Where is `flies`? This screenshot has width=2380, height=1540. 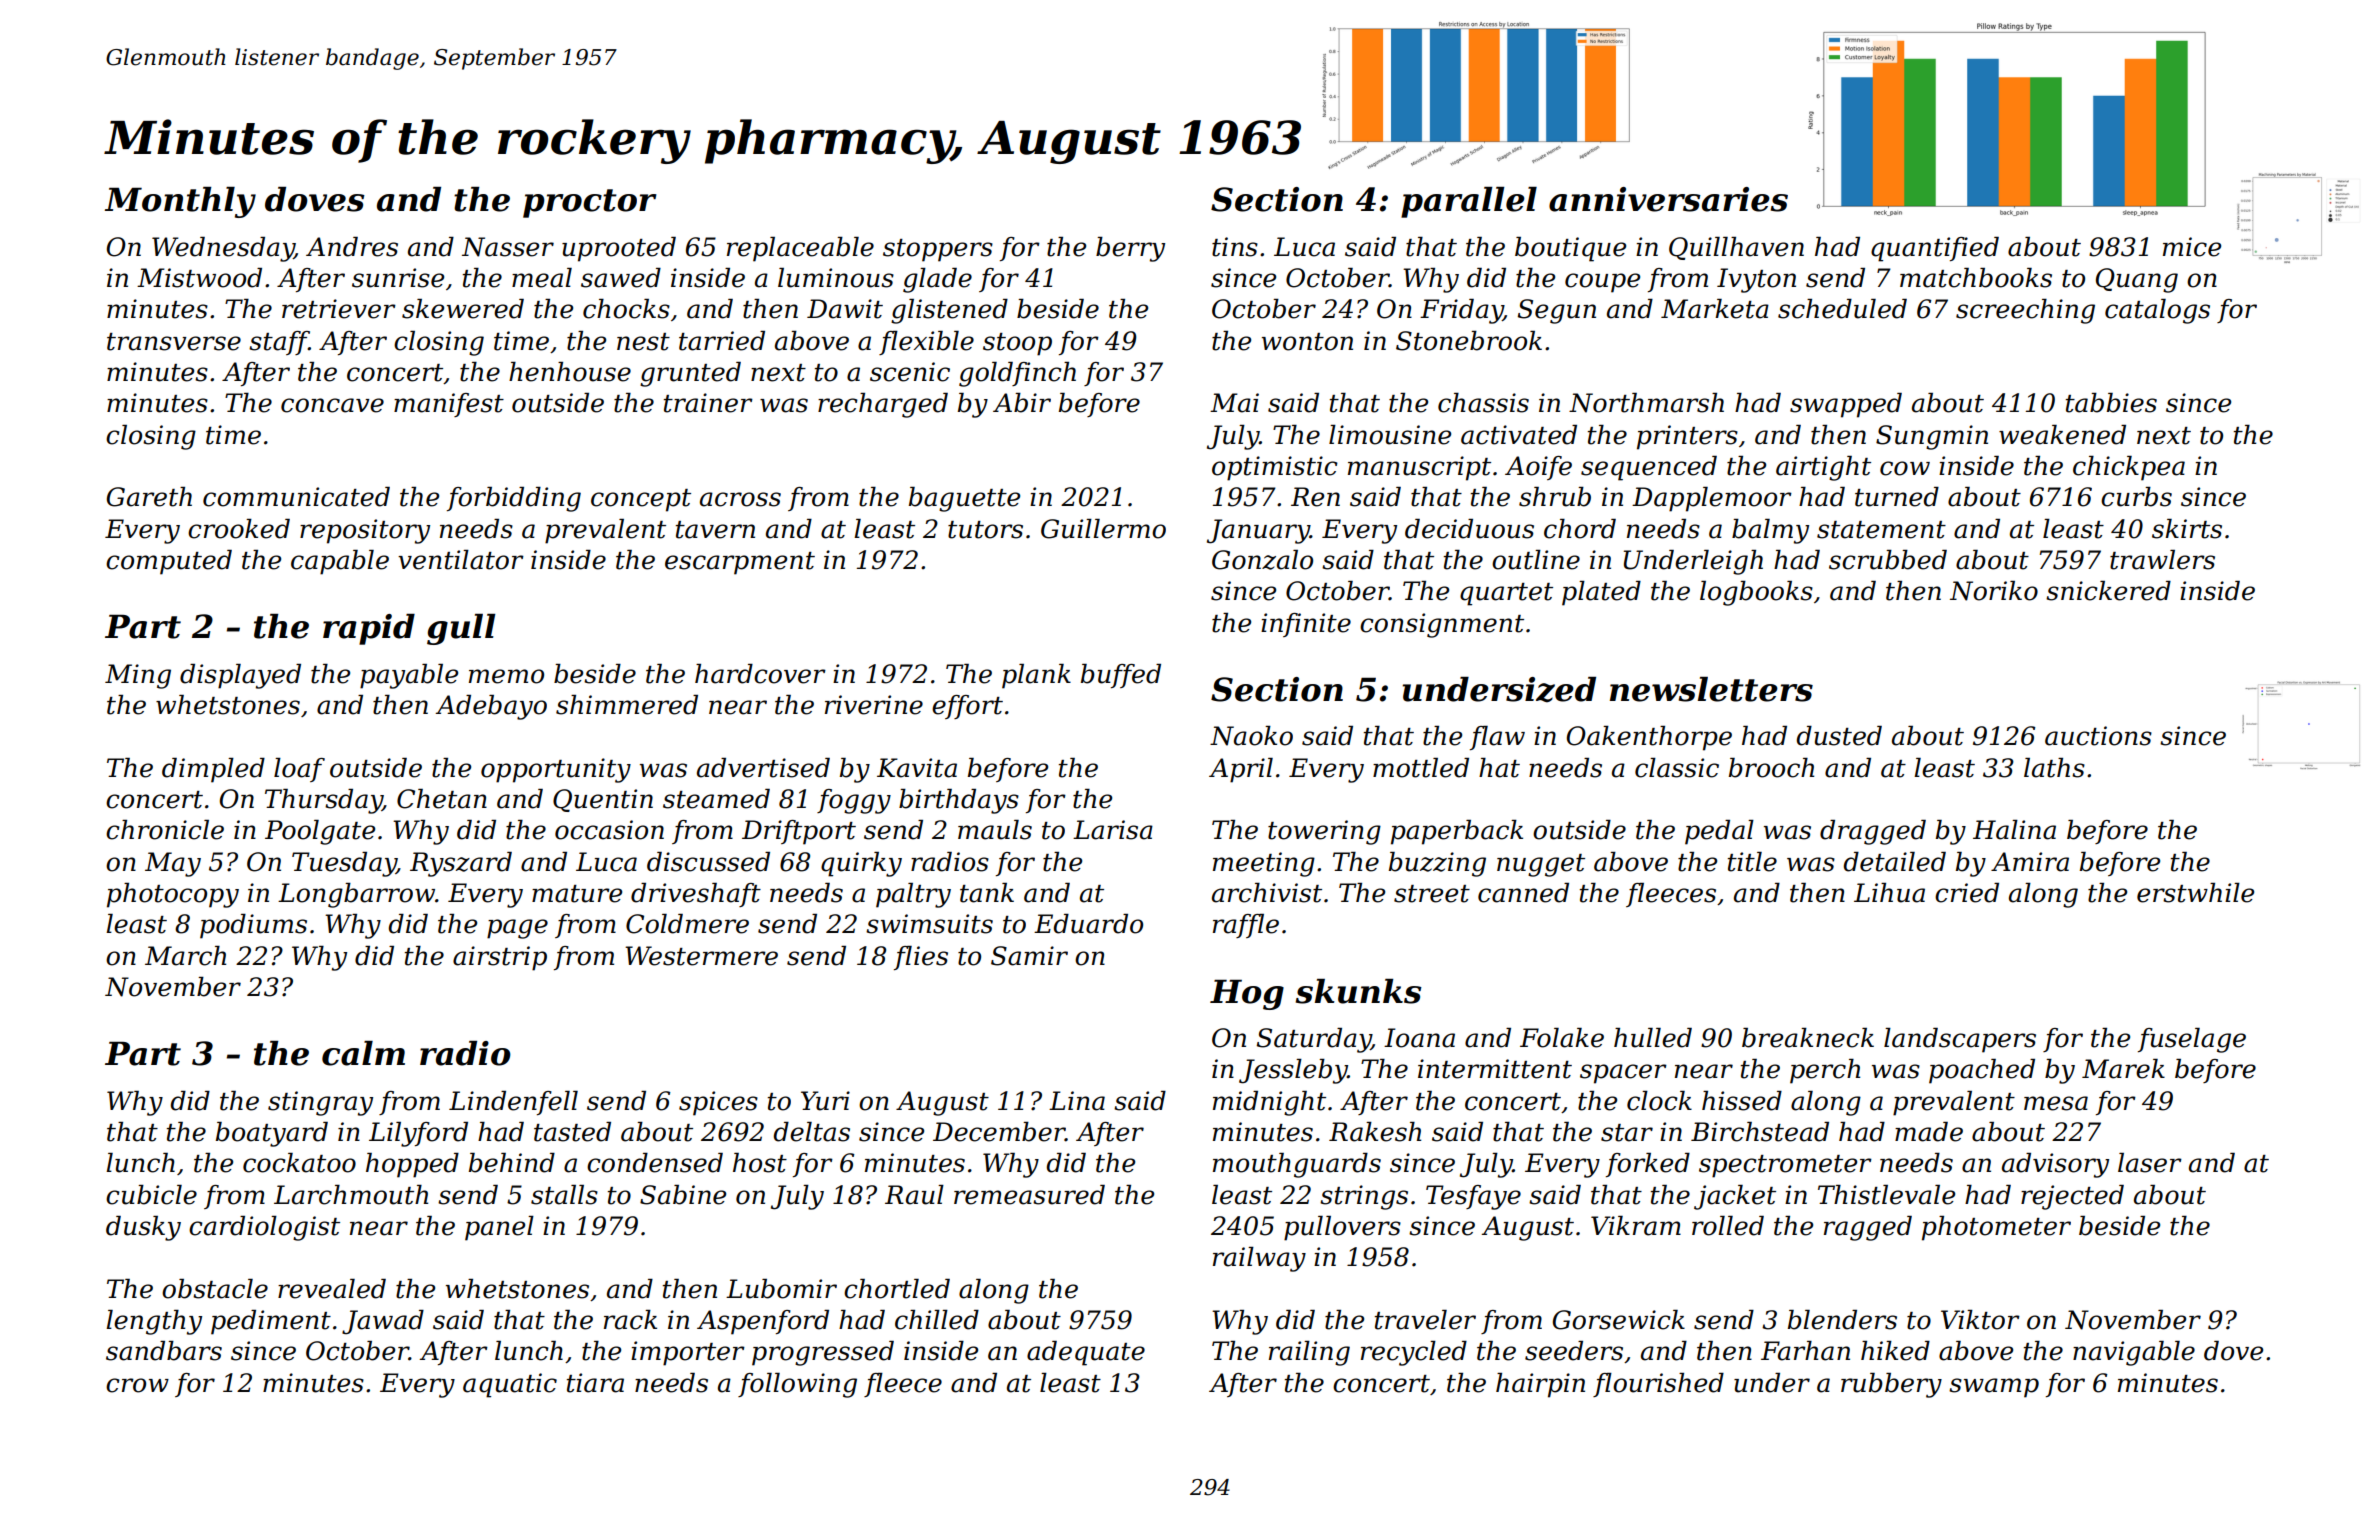
flies is located at coordinates (921, 958).
